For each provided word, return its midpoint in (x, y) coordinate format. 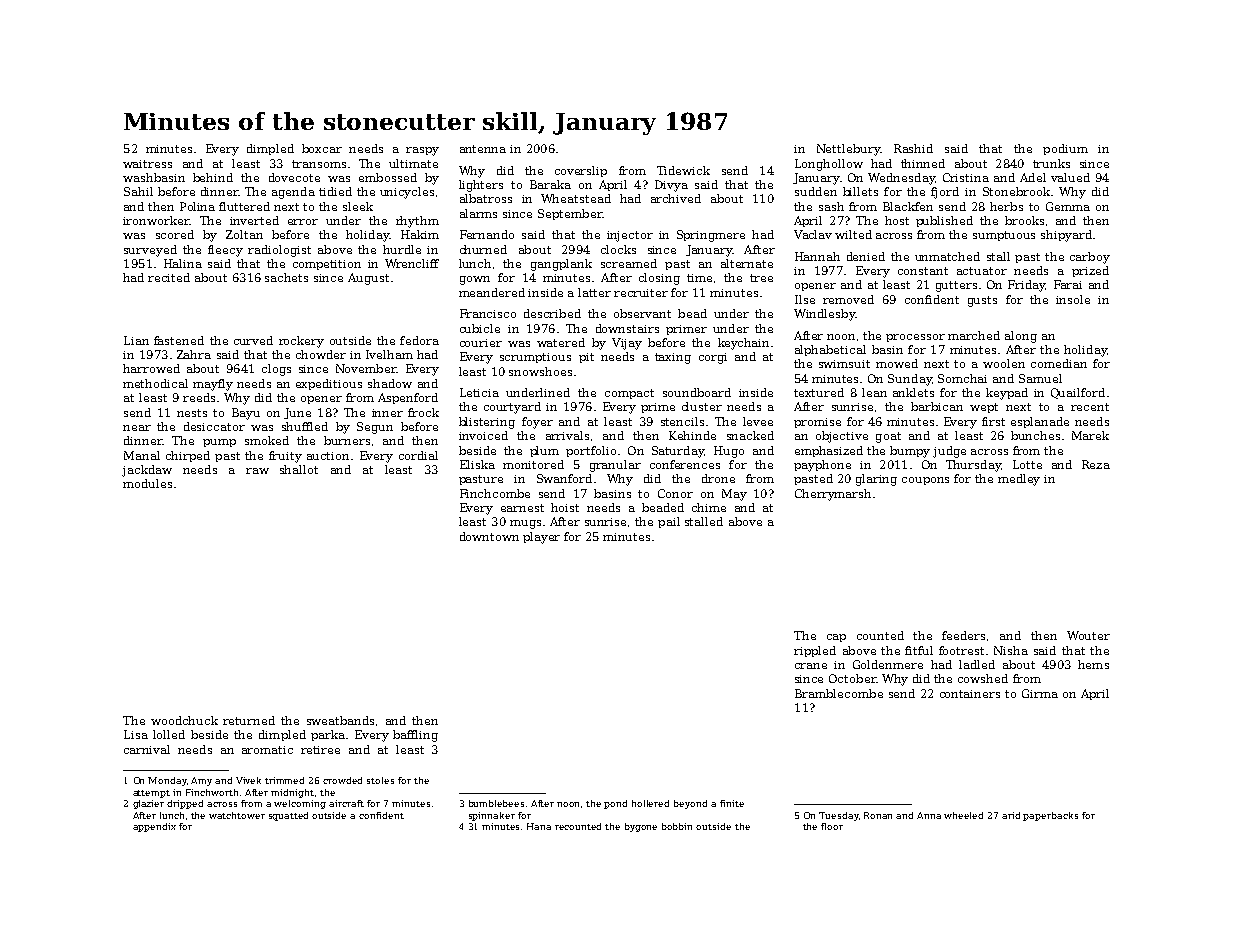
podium (1065, 149)
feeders (963, 635)
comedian (1059, 363)
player (541, 538)
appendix (154, 827)
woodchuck (184, 720)
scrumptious (535, 358)
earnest (522, 508)
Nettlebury (848, 150)
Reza (1096, 464)
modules (147, 483)
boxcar (322, 148)
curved (253, 340)
